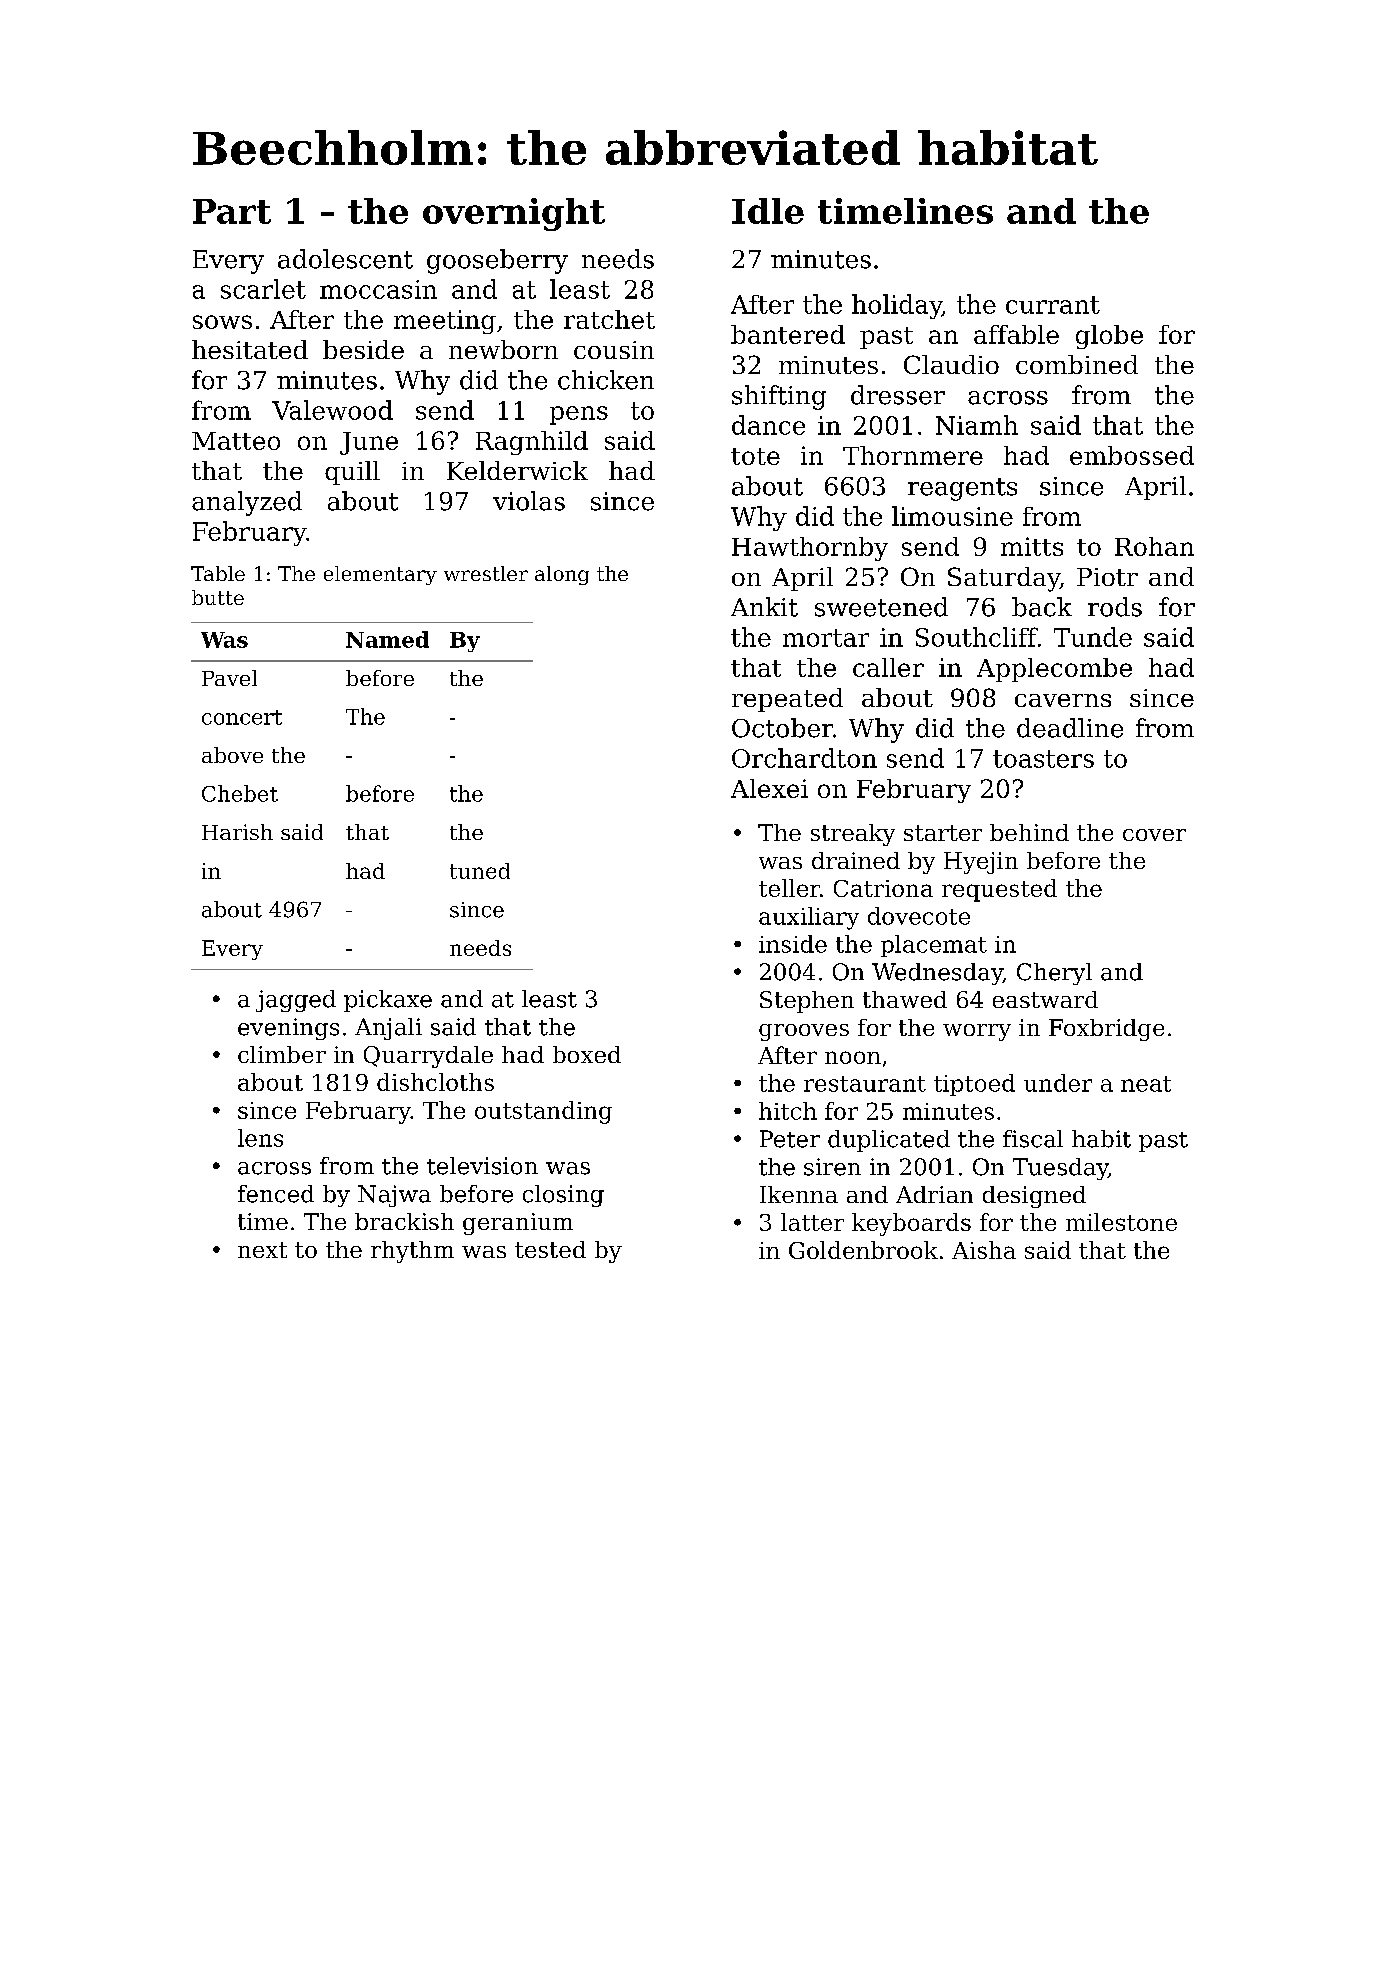 The image size is (1386, 1969). Describe the element at coordinates (1154, 835) in the page. I see `cover` at that location.
